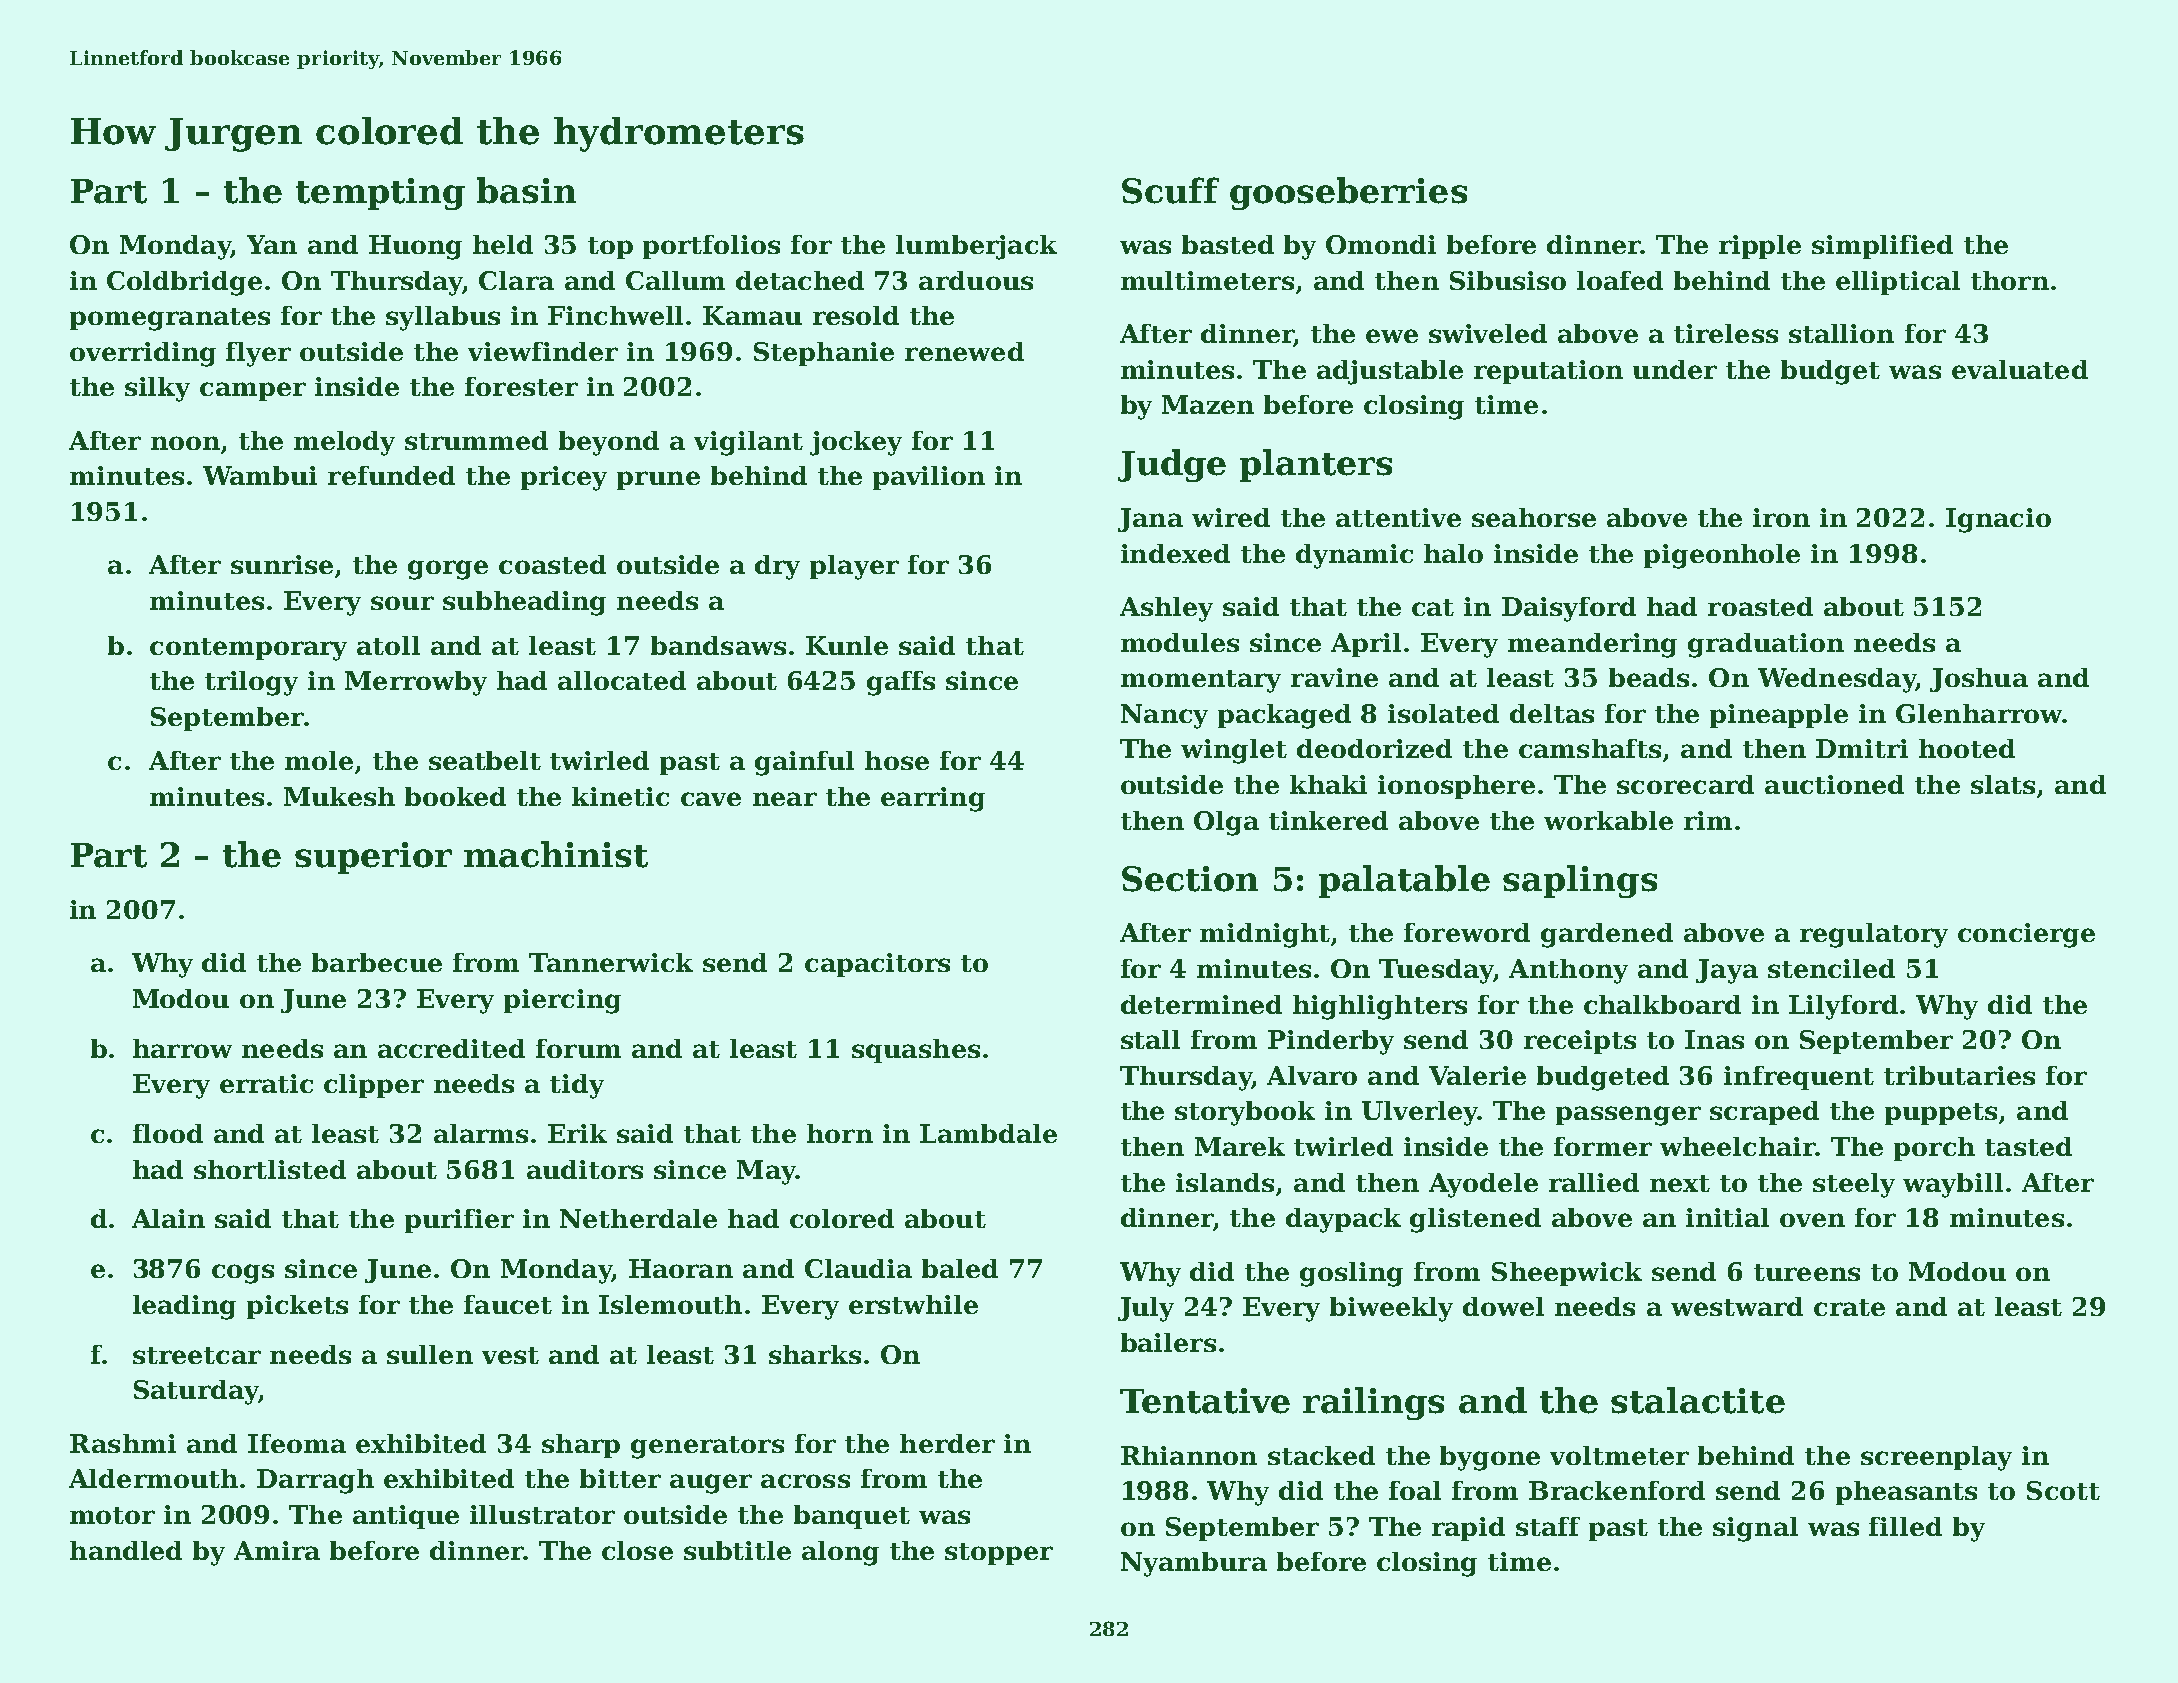 The image size is (2178, 1683). Describe the element at coordinates (2026, 935) in the page. I see `concierge` at that location.
